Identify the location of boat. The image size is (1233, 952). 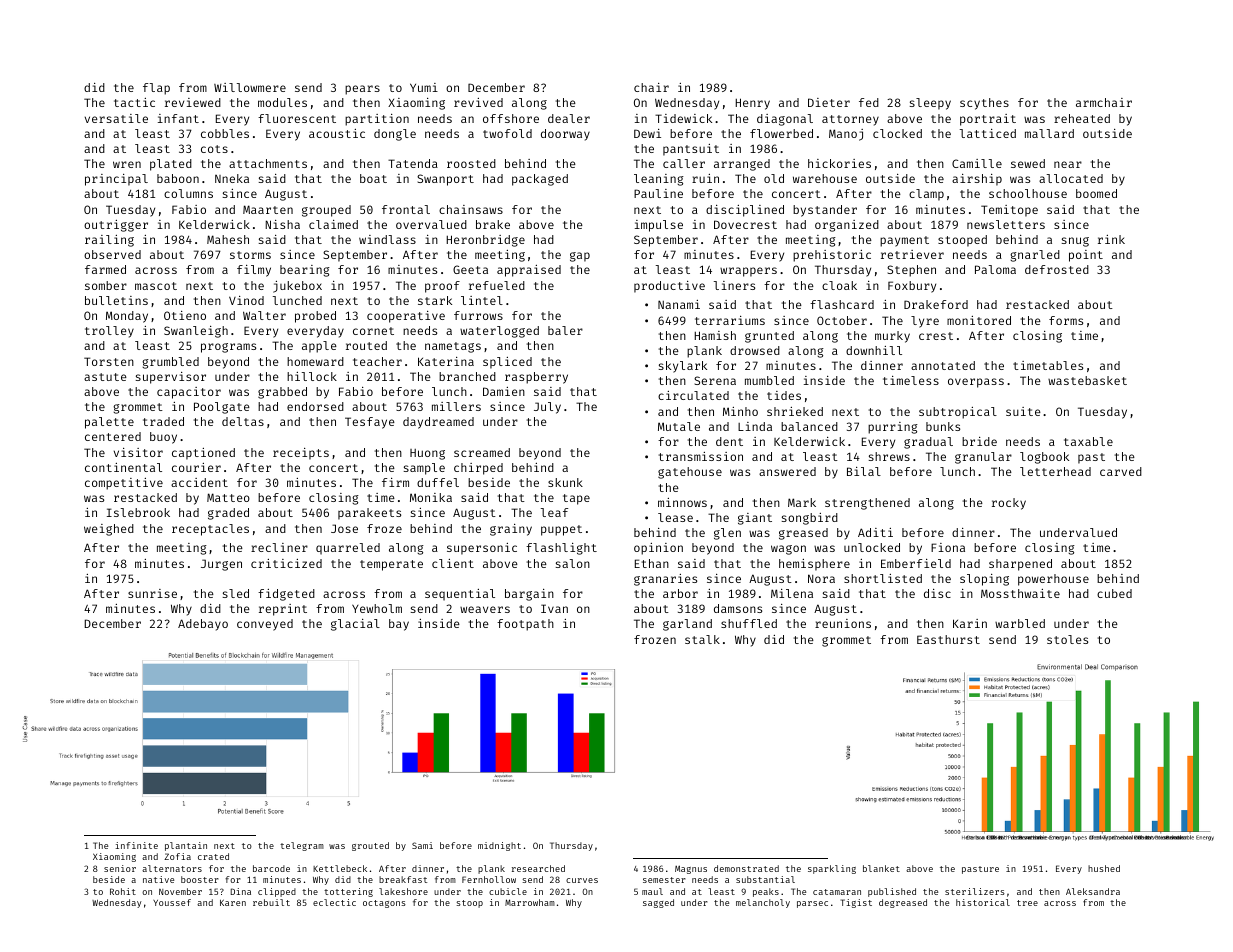
(373, 178).
